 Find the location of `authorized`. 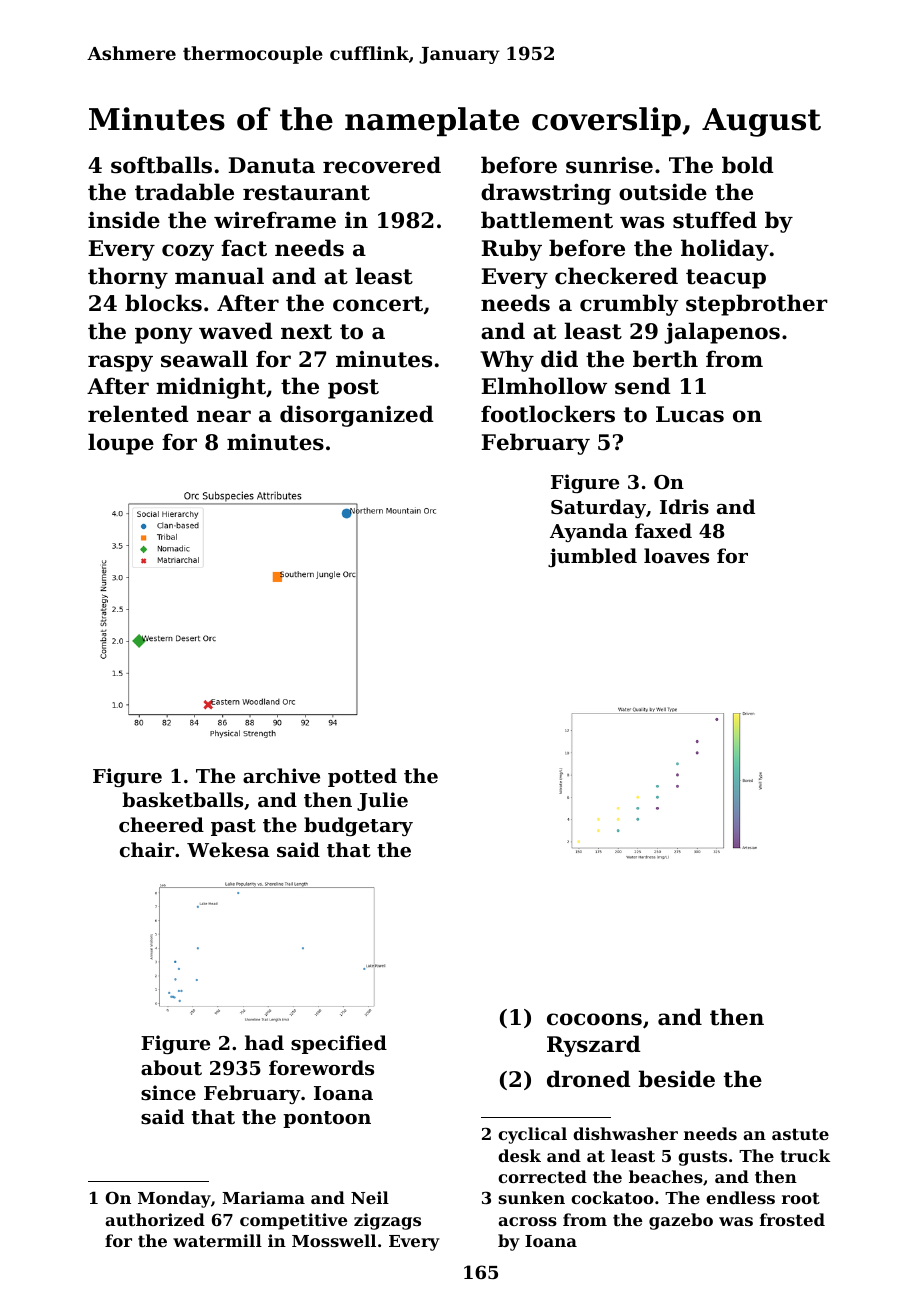

authorized is located at coordinates (155, 1219).
